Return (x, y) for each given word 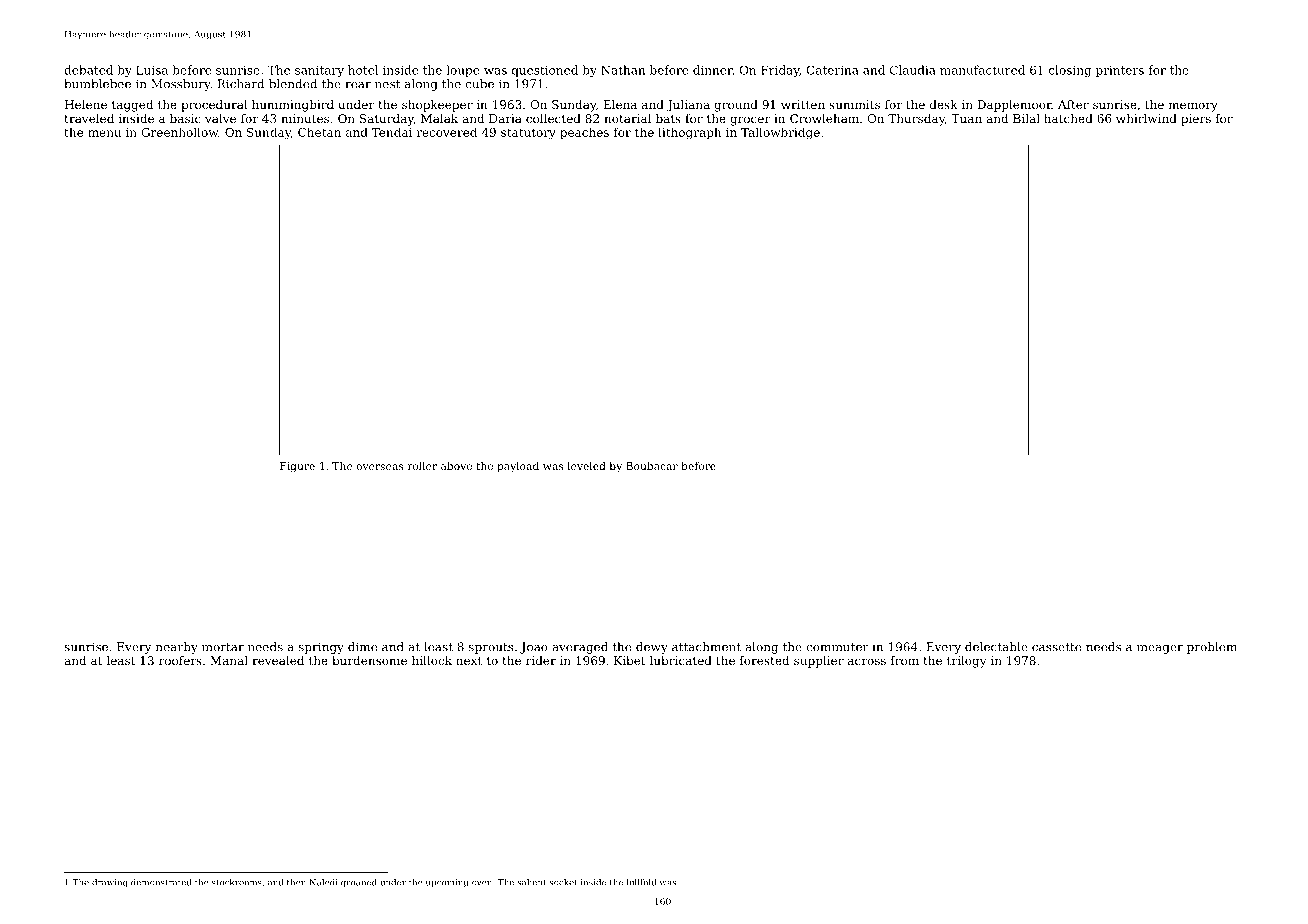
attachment (706, 647)
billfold (641, 882)
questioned (545, 71)
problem (1212, 648)
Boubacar (652, 466)
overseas (379, 467)
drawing (110, 883)
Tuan (966, 118)
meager (1160, 649)
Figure (297, 467)
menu (104, 133)
